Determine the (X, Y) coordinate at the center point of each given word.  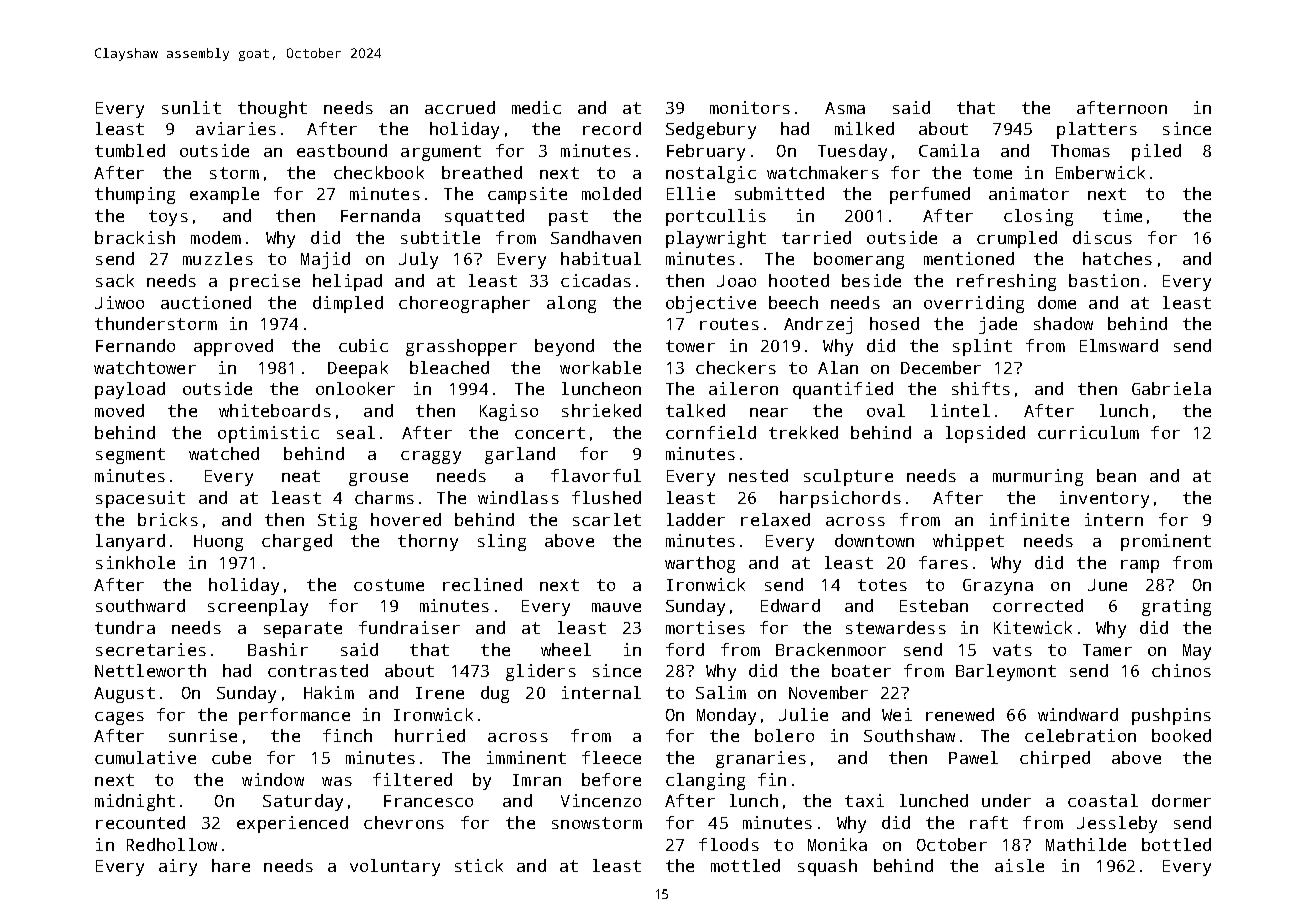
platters (1097, 130)
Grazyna (998, 587)
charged (297, 542)
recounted (140, 822)
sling (502, 542)
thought (272, 109)
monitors (750, 107)
